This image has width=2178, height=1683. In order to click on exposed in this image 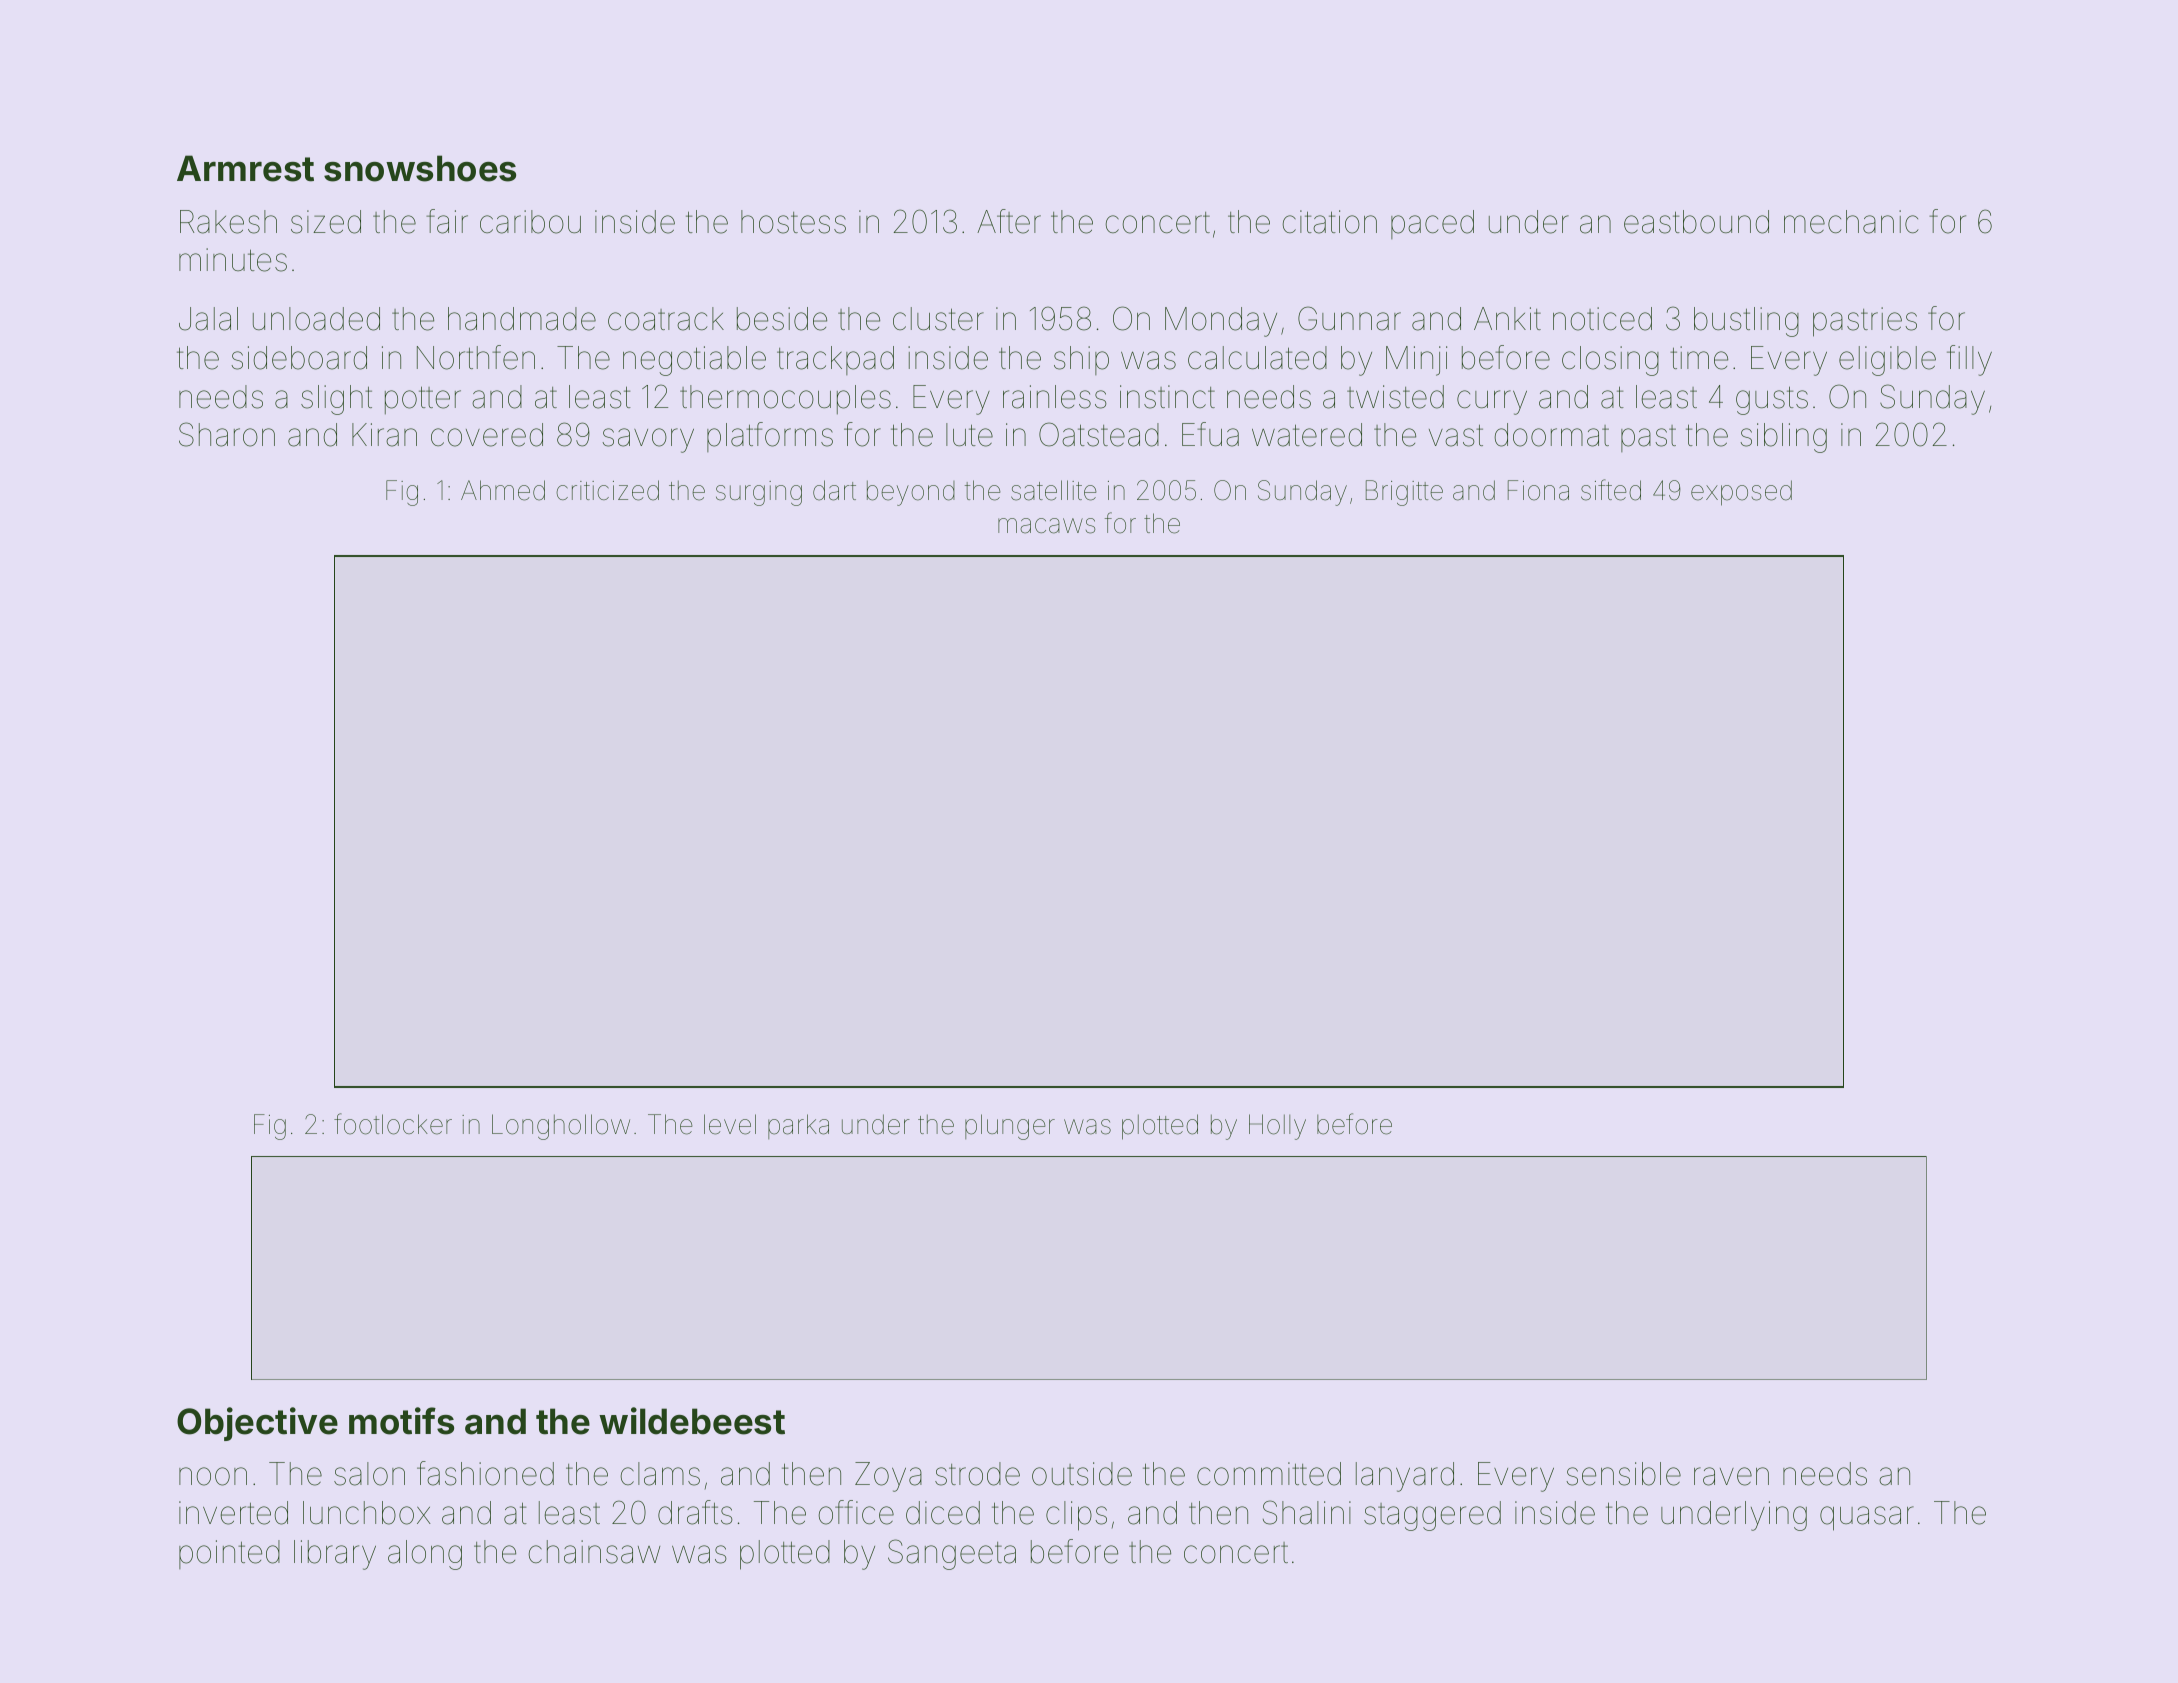, I will do `click(1741, 493)`.
